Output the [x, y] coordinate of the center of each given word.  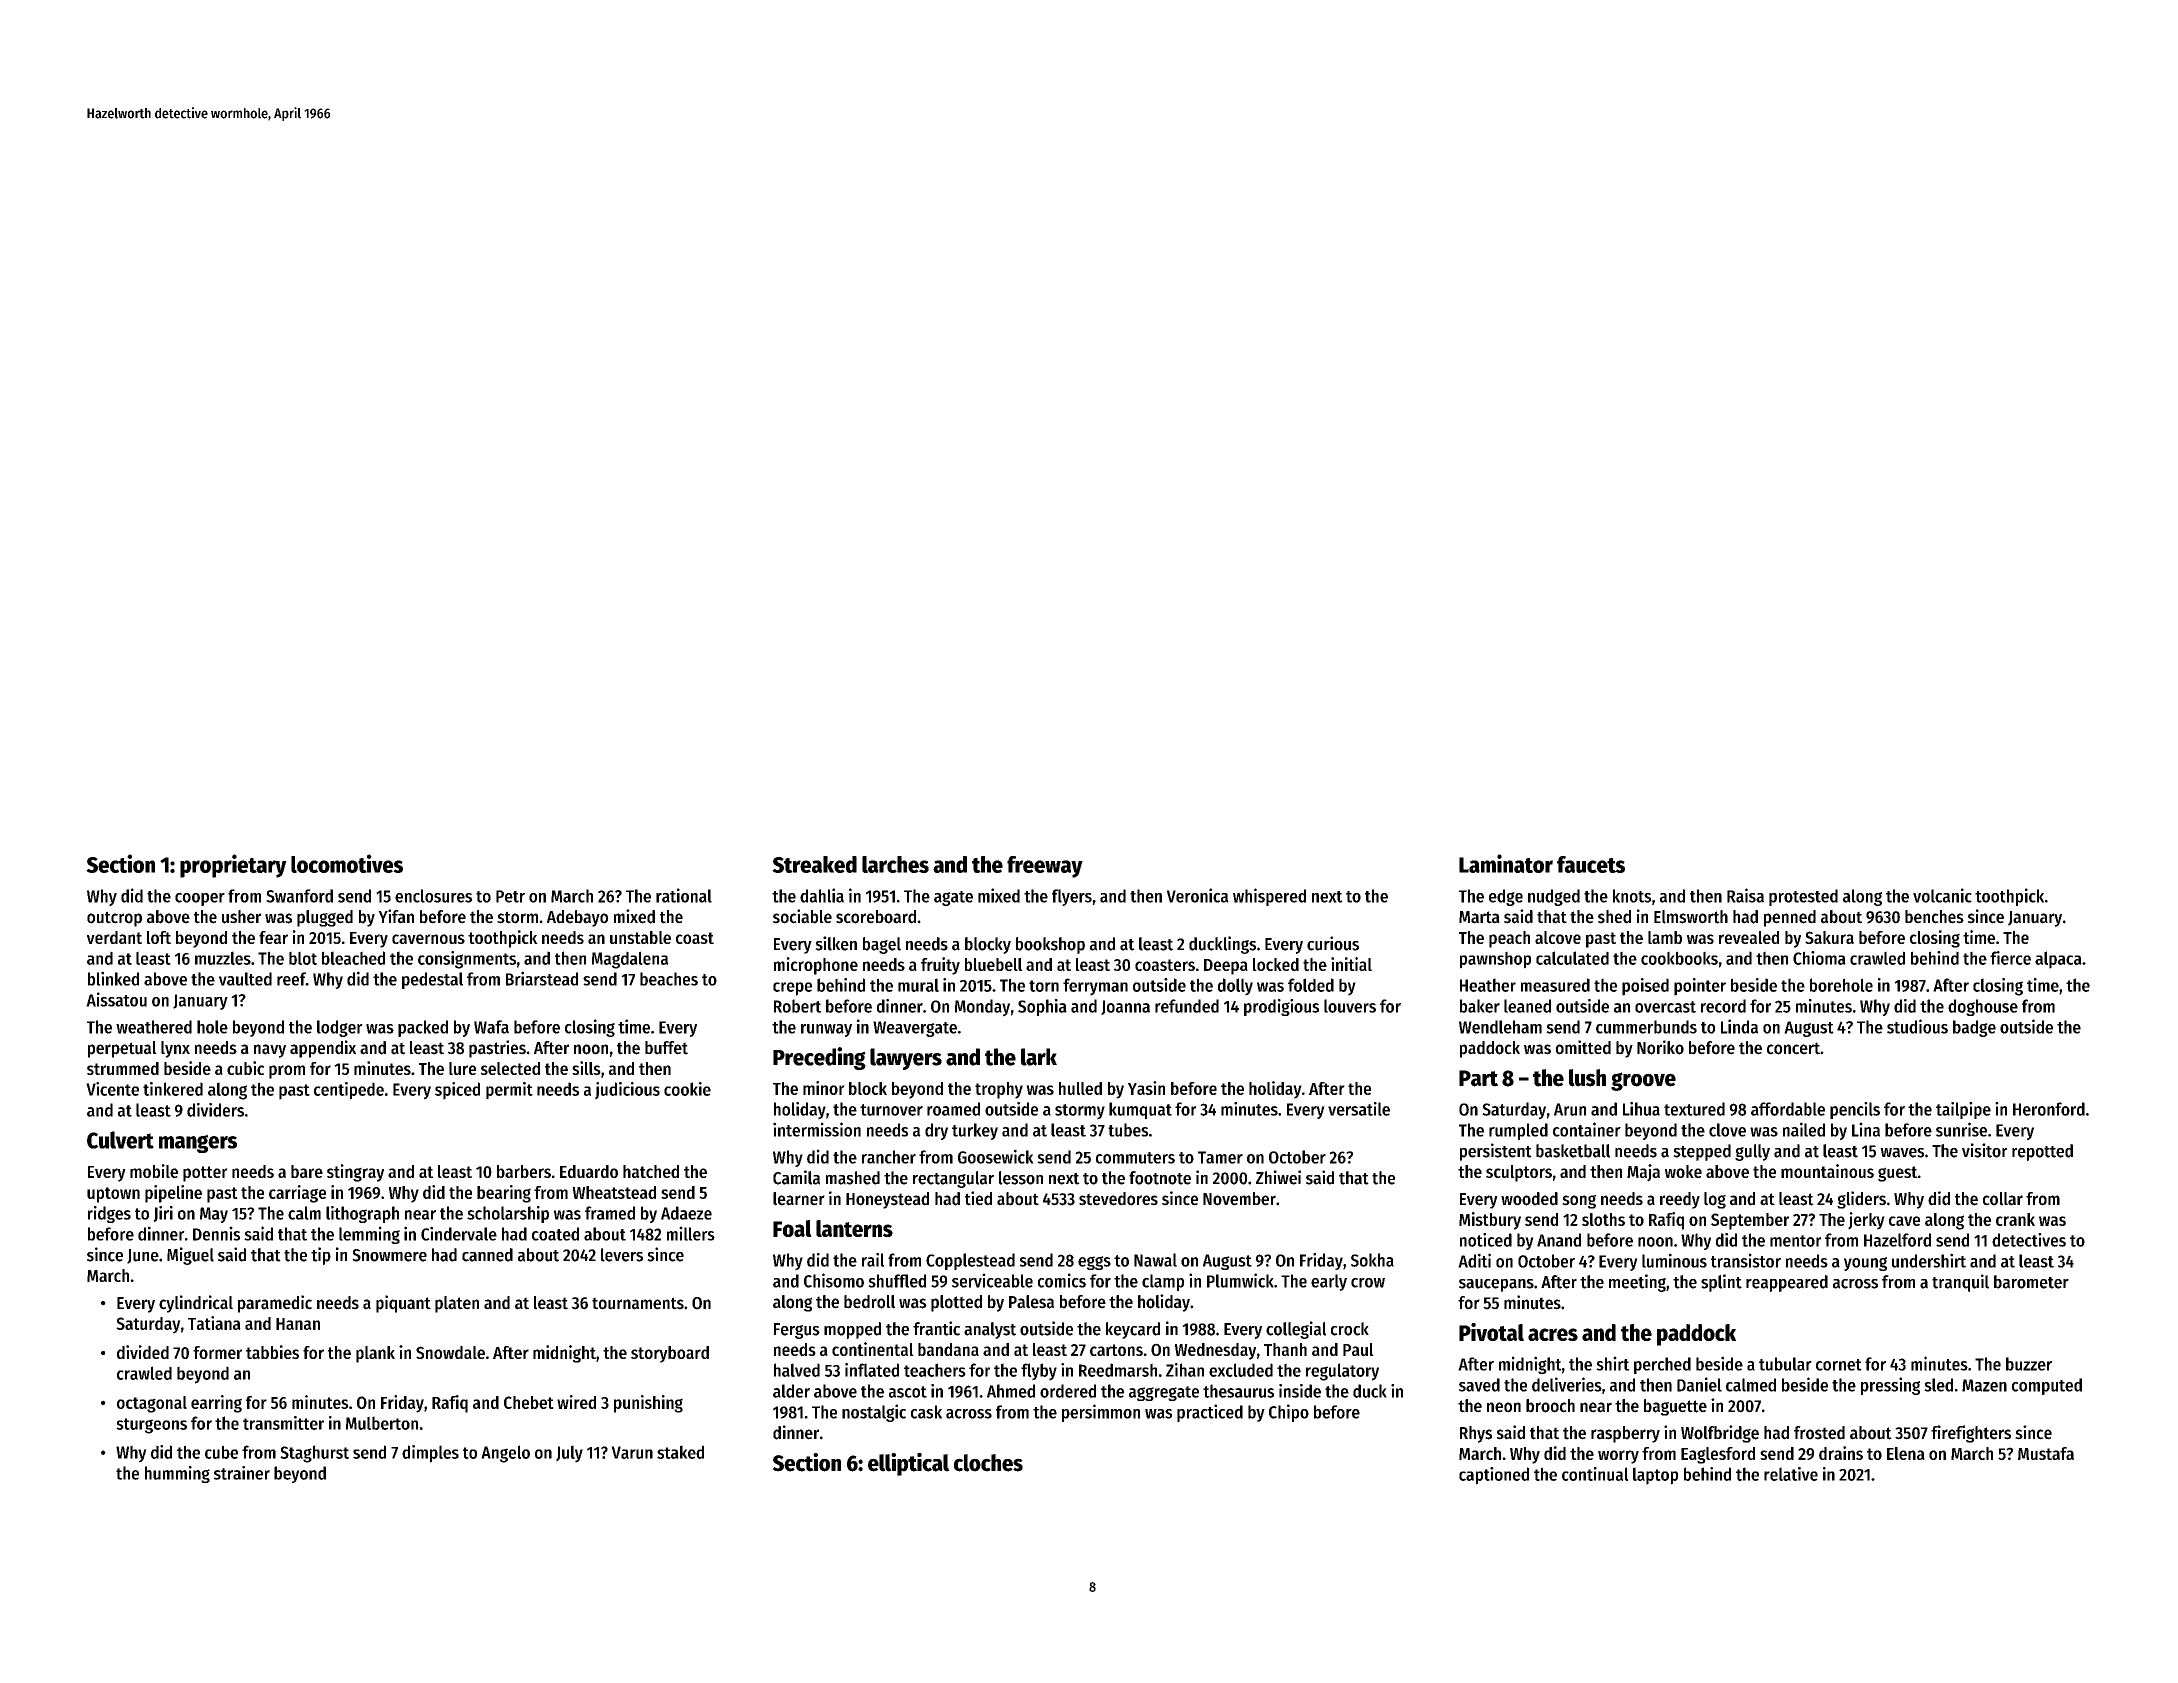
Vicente [112, 1089]
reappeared [1787, 1283]
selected [510, 1068]
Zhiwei [1278, 1177]
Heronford [2049, 1109]
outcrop [114, 919]
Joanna [1125, 1007]
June [143, 1256]
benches [1934, 917]
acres [1553, 1334]
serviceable [992, 1280]
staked [680, 1452]
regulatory [1342, 1372]
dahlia [822, 895]
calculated [1572, 958]
